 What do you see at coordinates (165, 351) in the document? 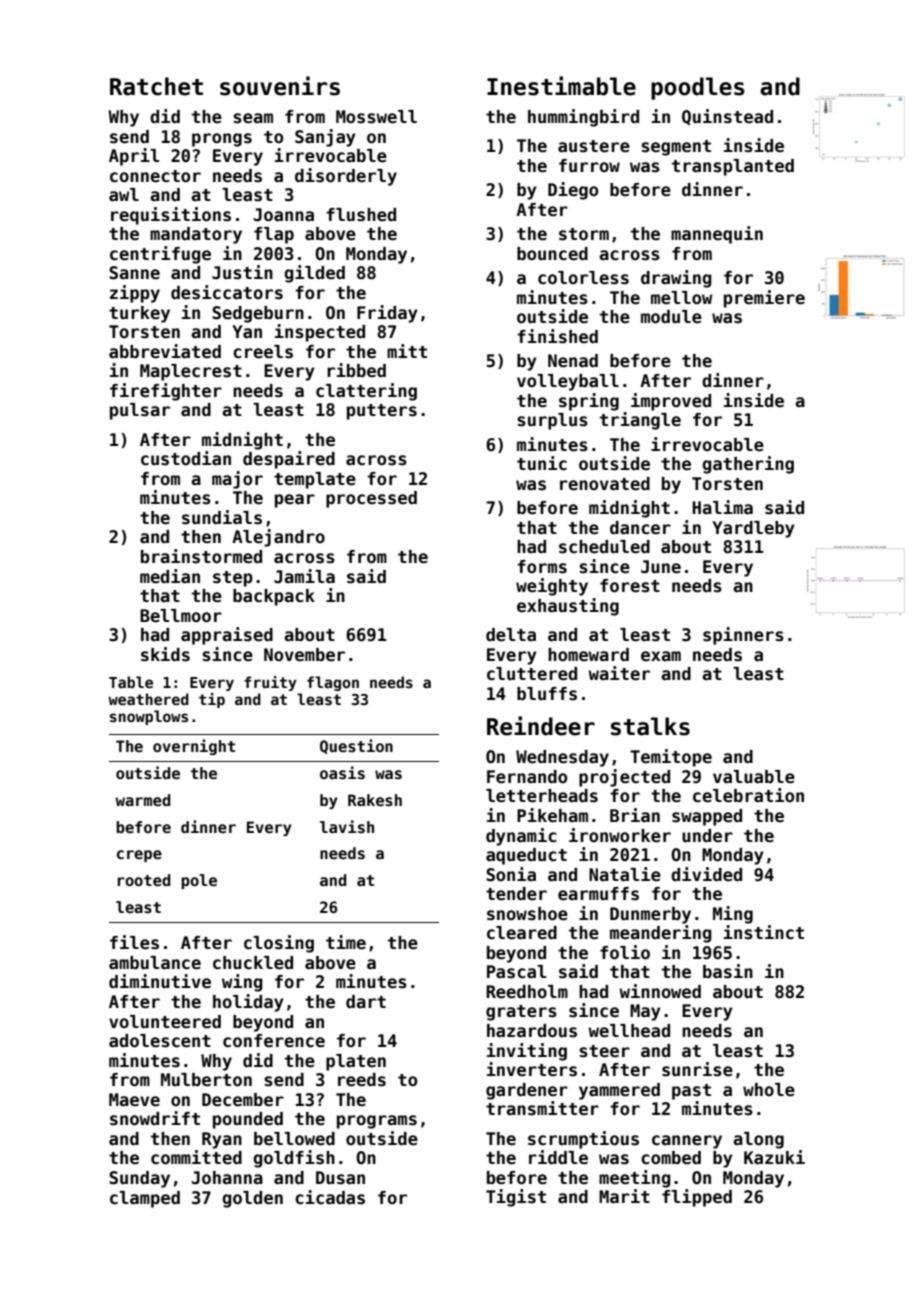
I see `abbreviated` at bounding box center [165, 351].
